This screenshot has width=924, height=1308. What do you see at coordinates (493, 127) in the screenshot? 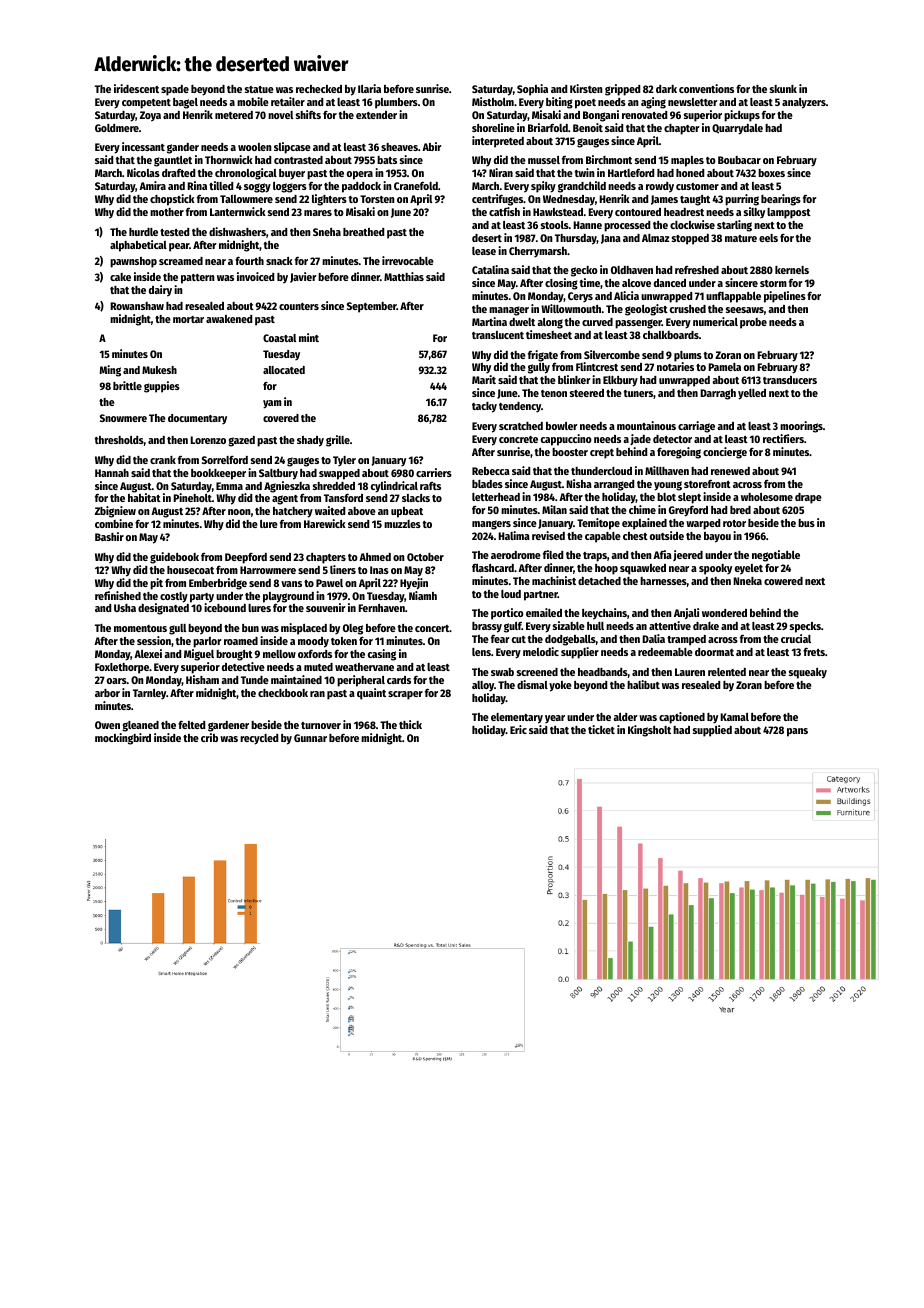
I see `shoreline` at bounding box center [493, 127].
